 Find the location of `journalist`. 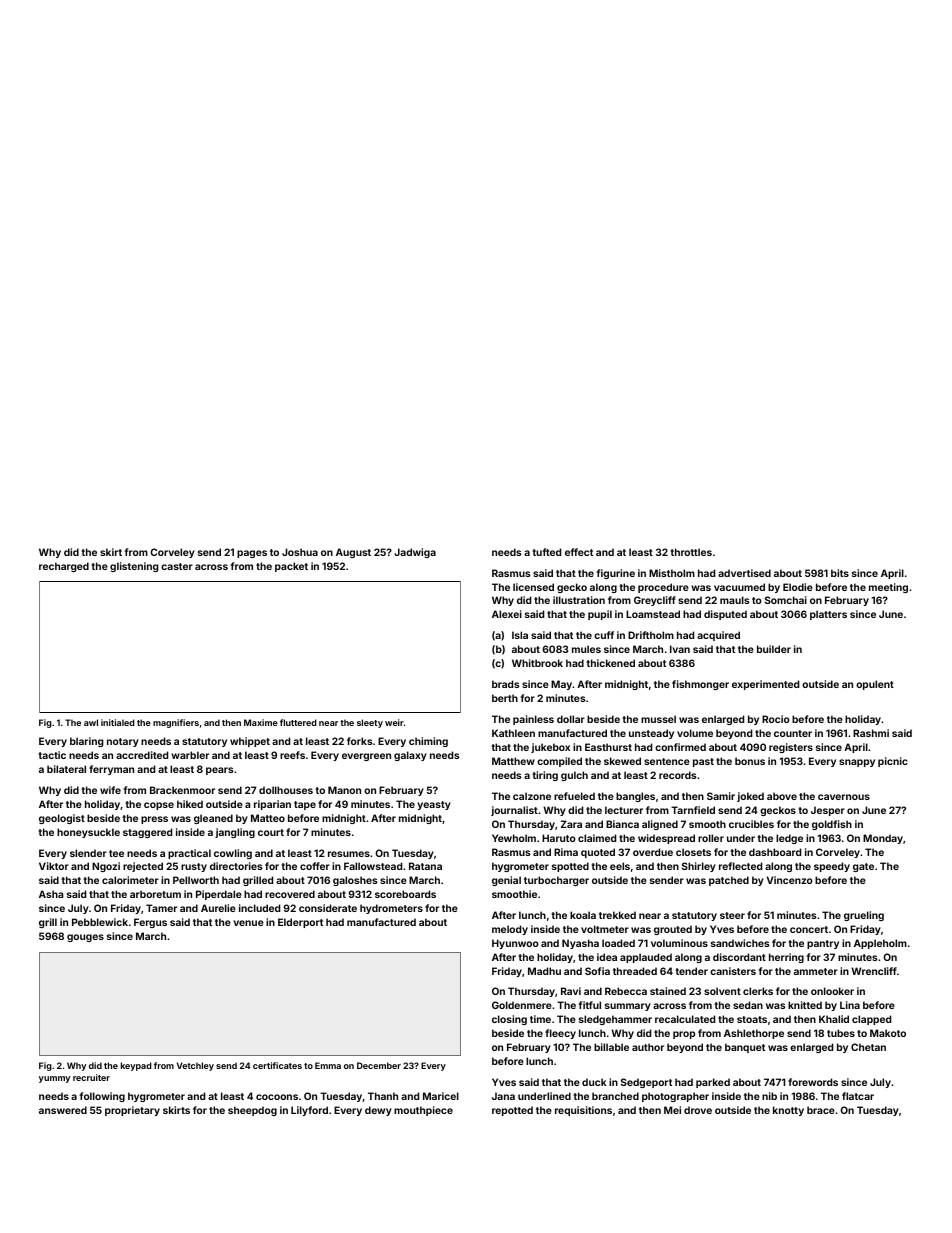

journalist is located at coordinates (514, 811).
